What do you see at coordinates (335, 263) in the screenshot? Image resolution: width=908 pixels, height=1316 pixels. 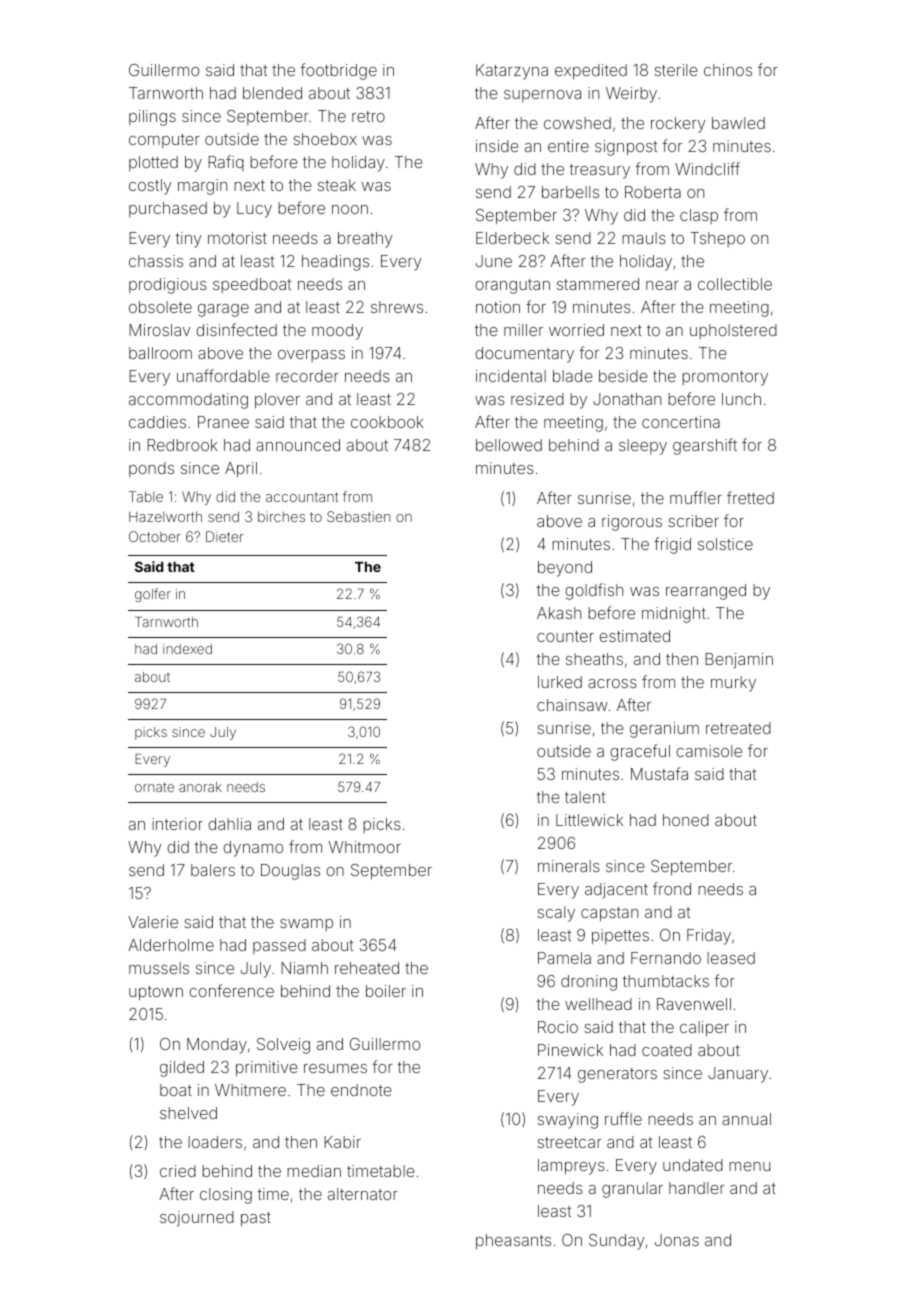 I see `headings` at bounding box center [335, 263].
